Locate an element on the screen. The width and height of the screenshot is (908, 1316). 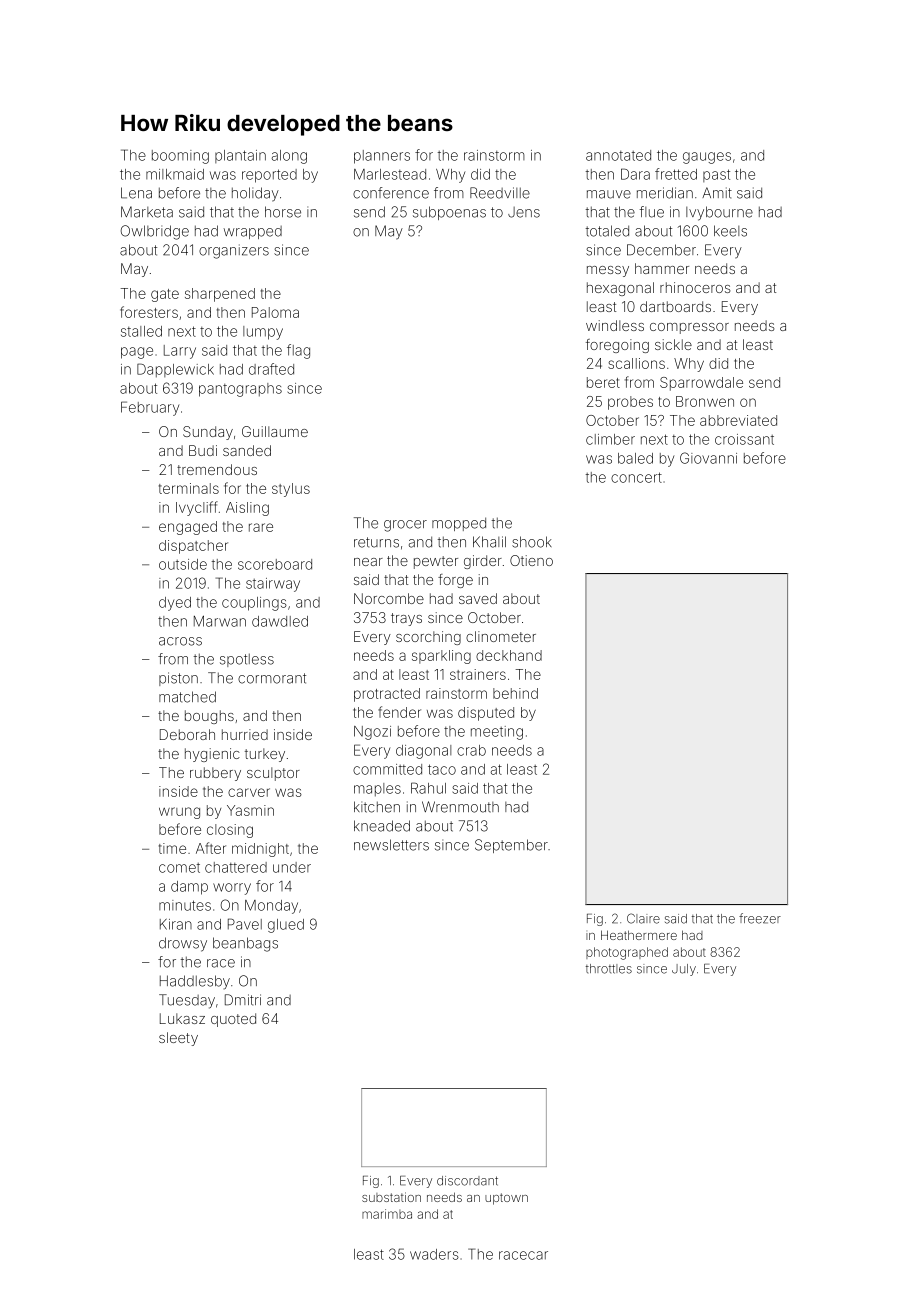
waders is located at coordinates (434, 1254).
